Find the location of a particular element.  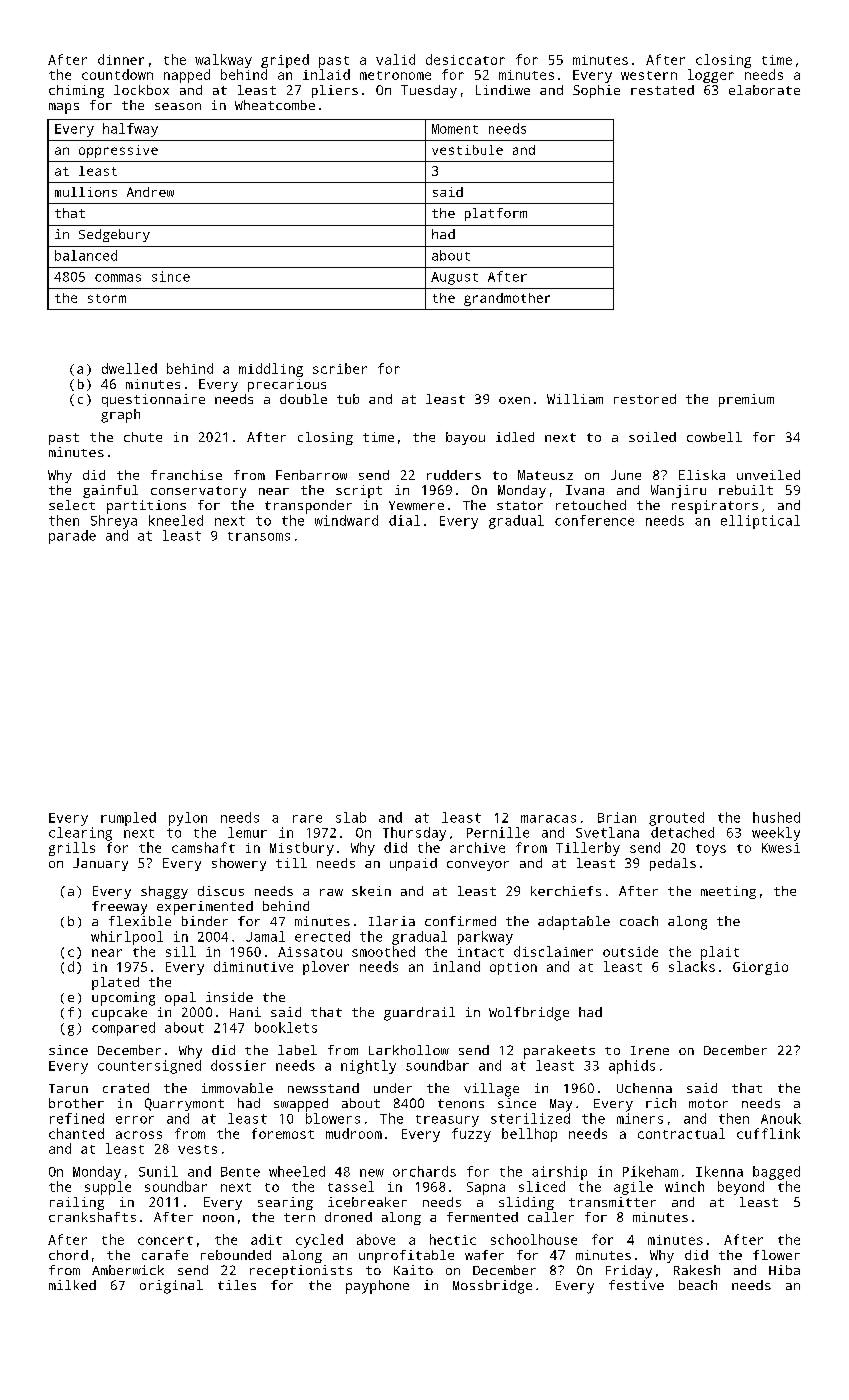

storm is located at coordinates (107, 298).
